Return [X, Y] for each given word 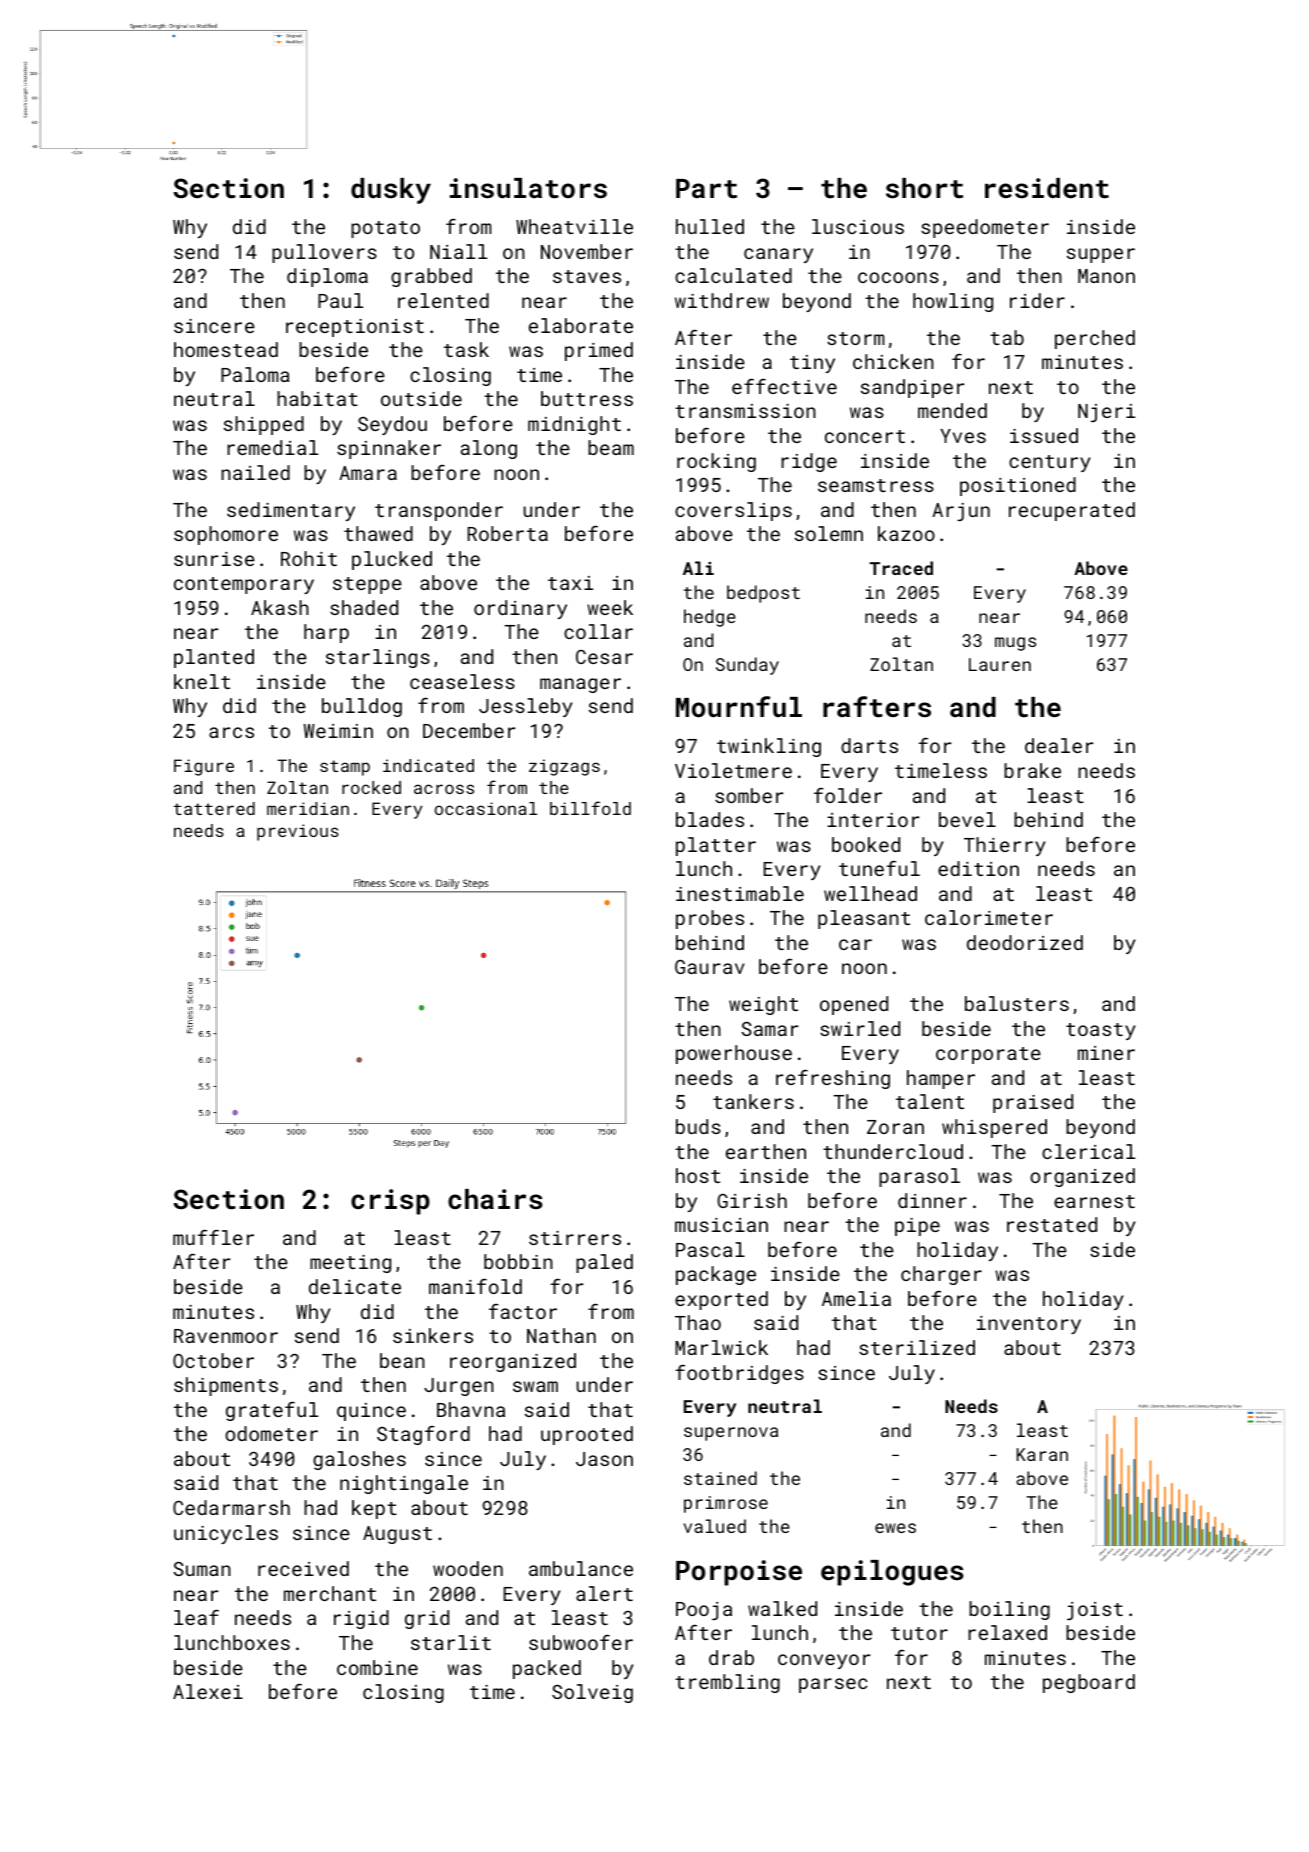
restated [1052, 1224]
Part [706, 189]
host [698, 1175]
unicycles [226, 1534]
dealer [1059, 745]
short [924, 188]
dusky [391, 191]
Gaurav [709, 966]
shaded [364, 607]
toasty [1101, 1031]
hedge [710, 618]
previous [298, 832]
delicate [355, 1286]
